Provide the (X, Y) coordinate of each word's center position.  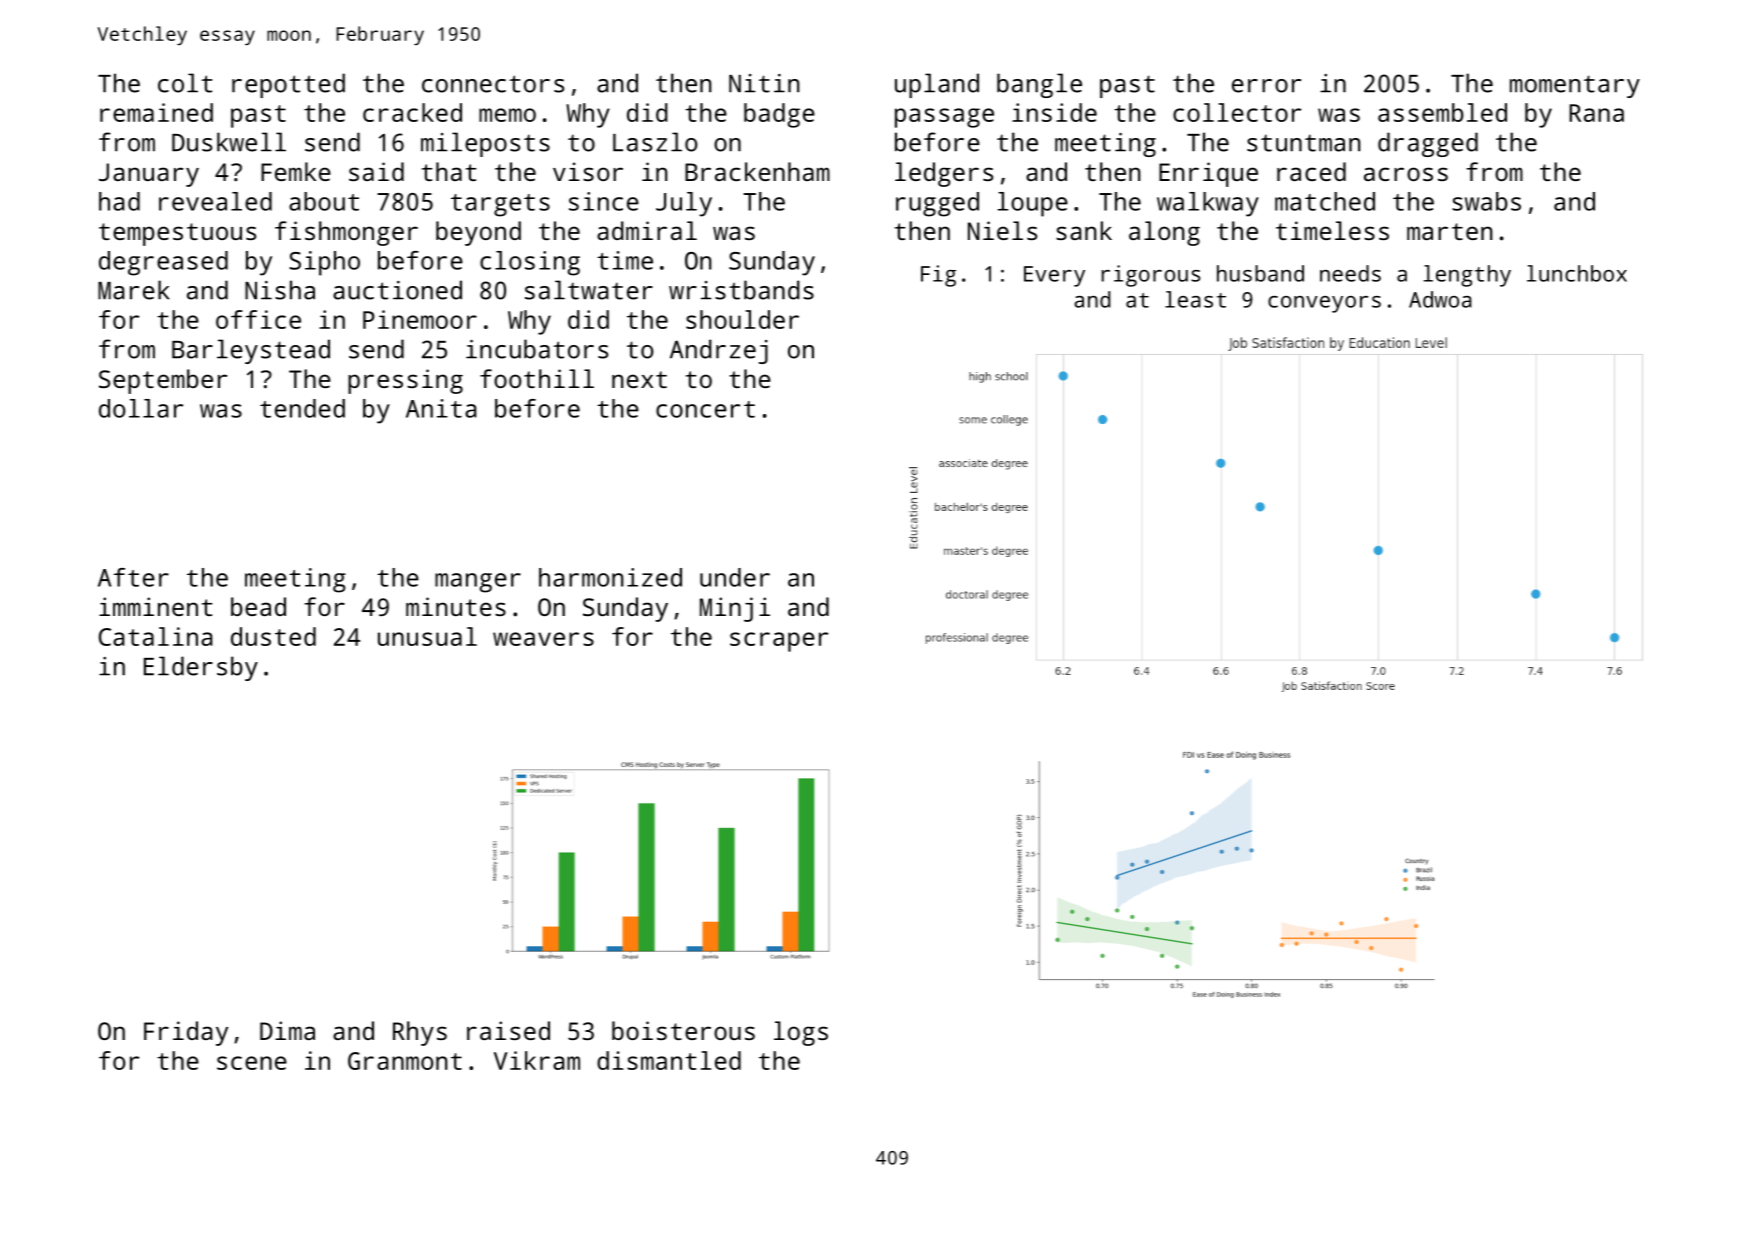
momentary (1575, 86)
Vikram (537, 1060)
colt (185, 83)
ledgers (944, 174)
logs (801, 1033)
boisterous (683, 1030)
